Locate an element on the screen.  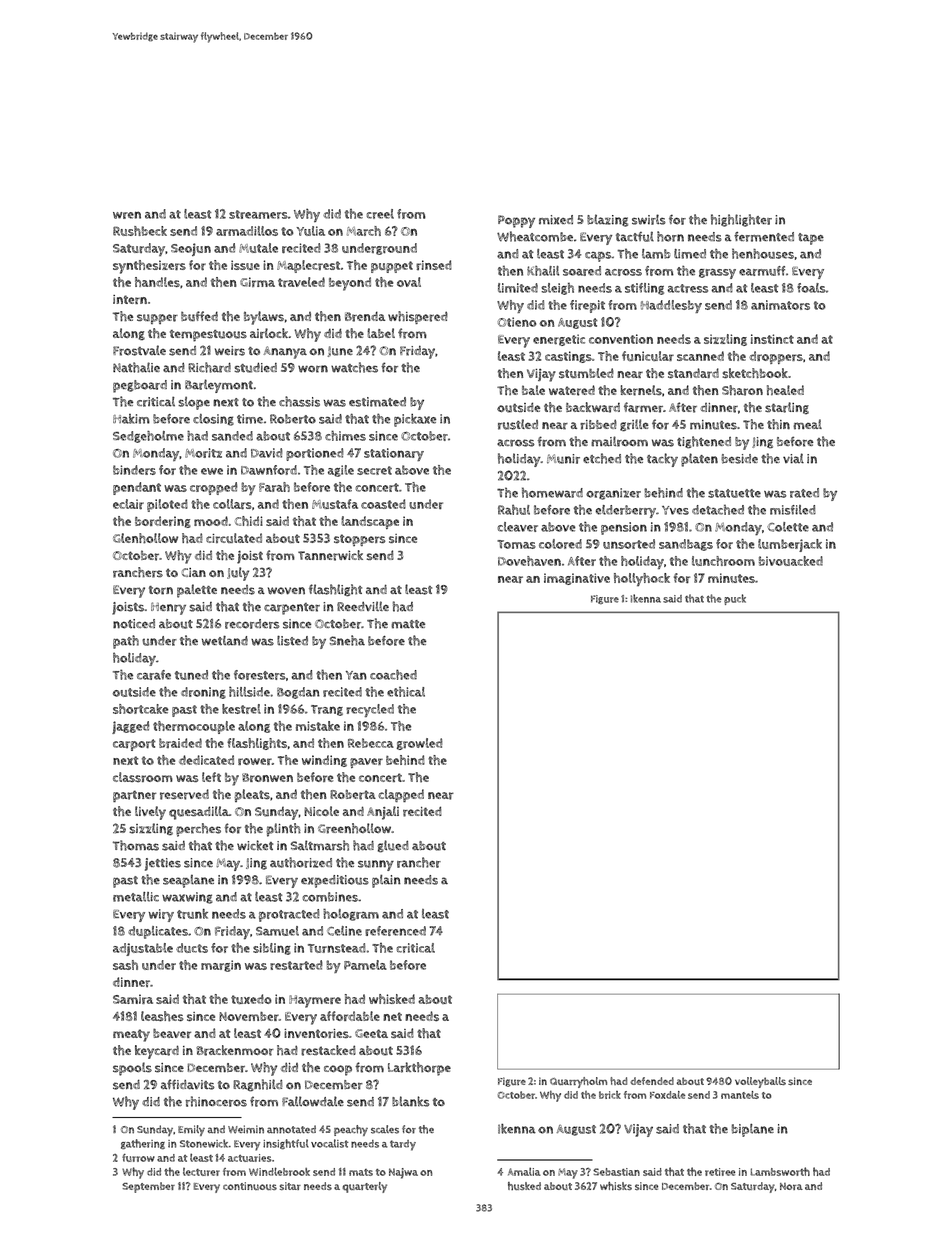
cleaver is located at coordinates (517, 527).
